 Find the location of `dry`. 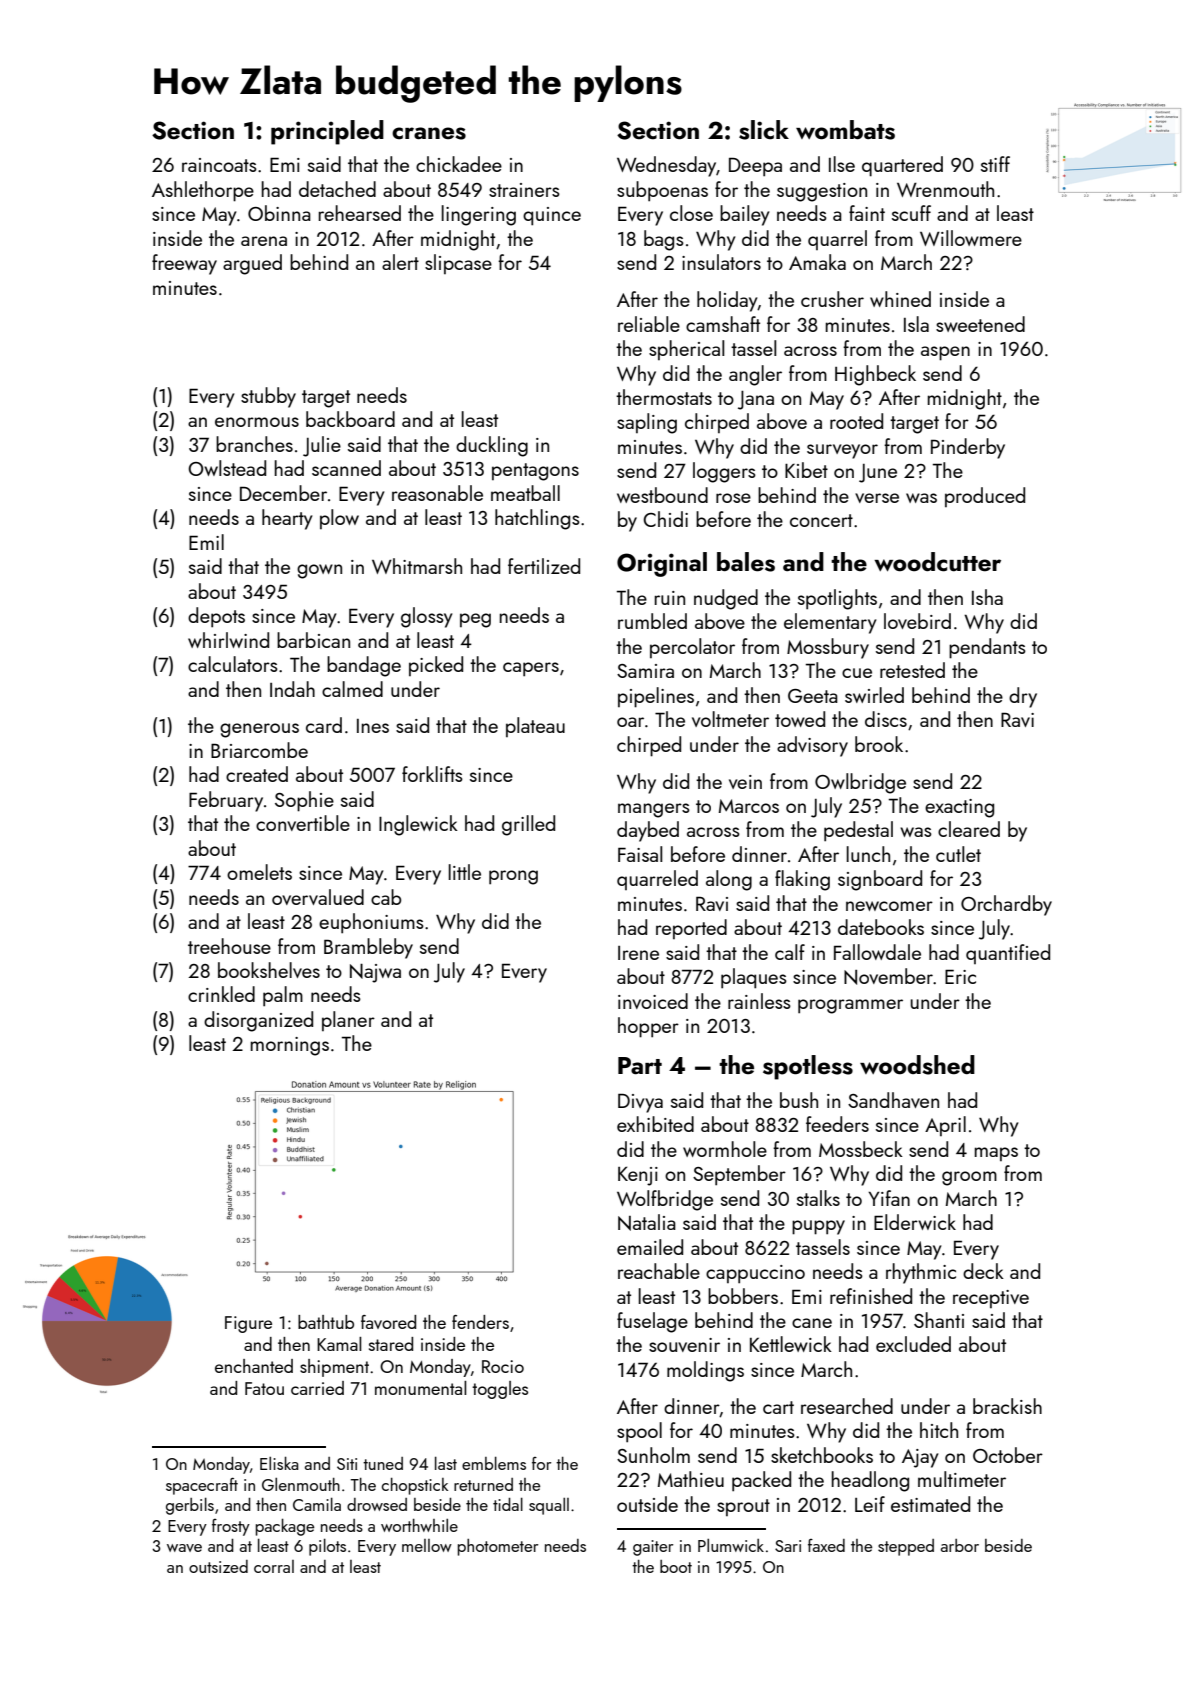

dry is located at coordinates (1023, 697).
